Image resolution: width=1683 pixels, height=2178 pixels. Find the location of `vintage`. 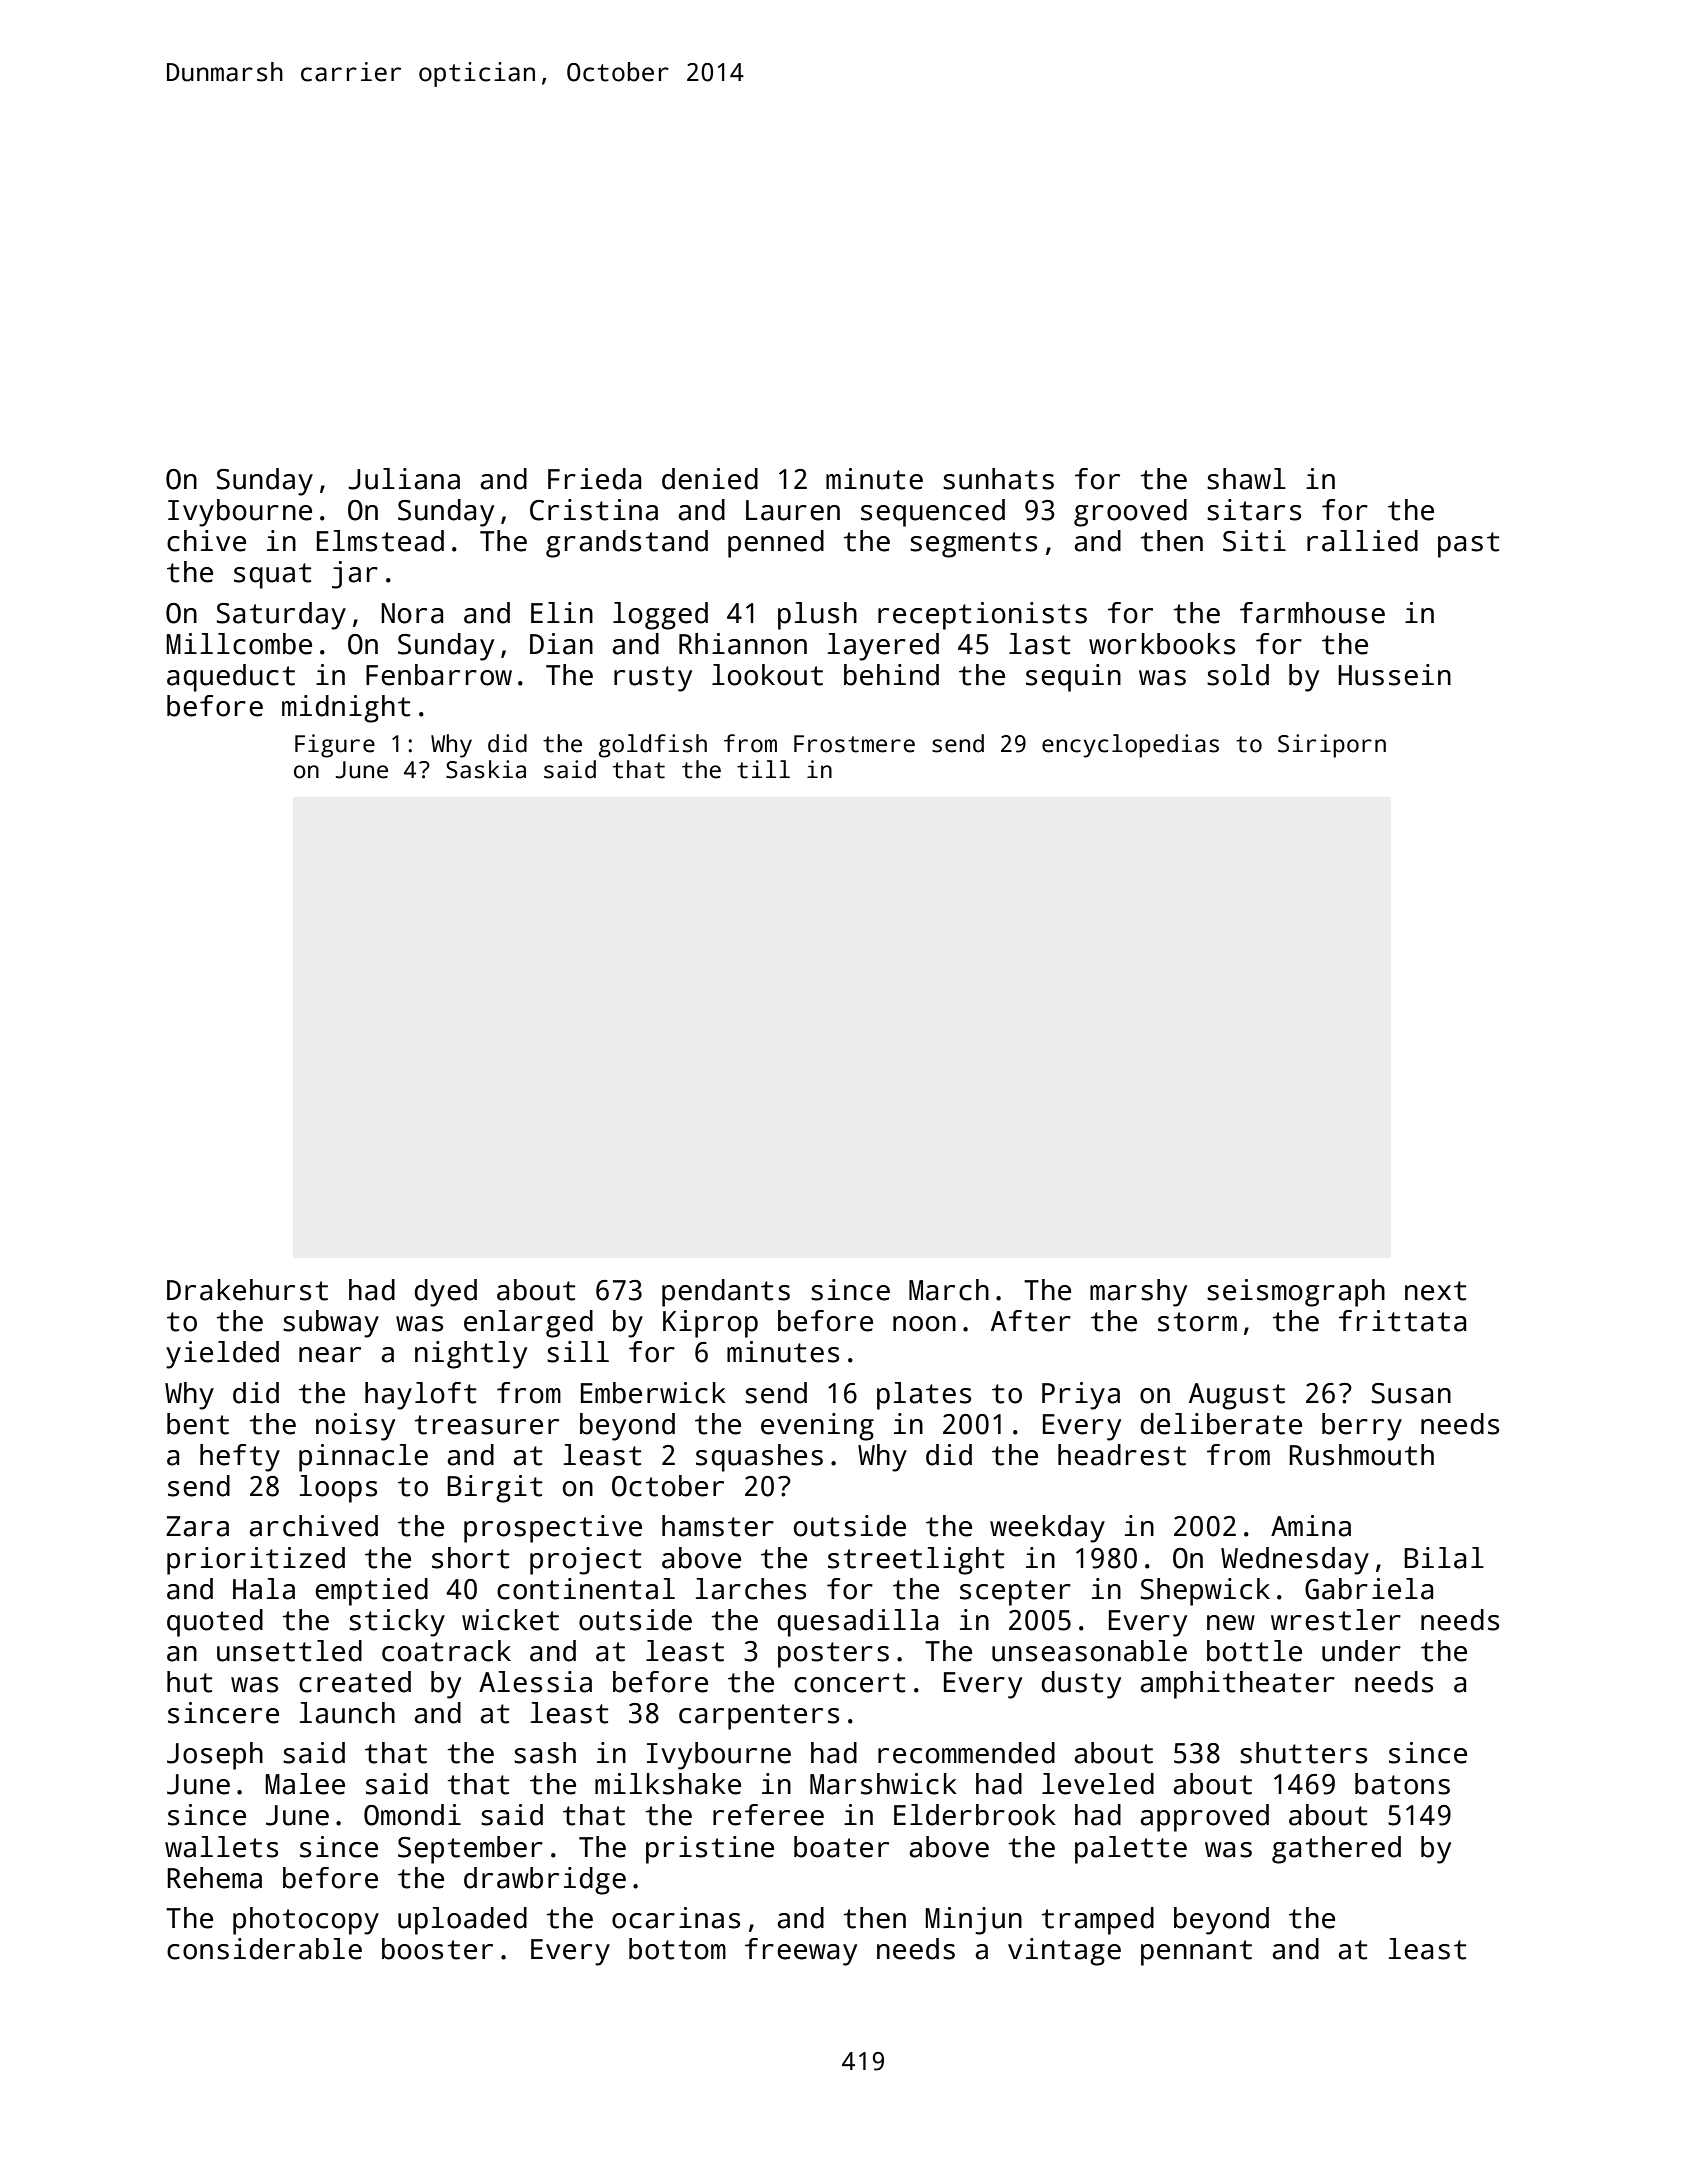

vintage is located at coordinates (1064, 1952).
